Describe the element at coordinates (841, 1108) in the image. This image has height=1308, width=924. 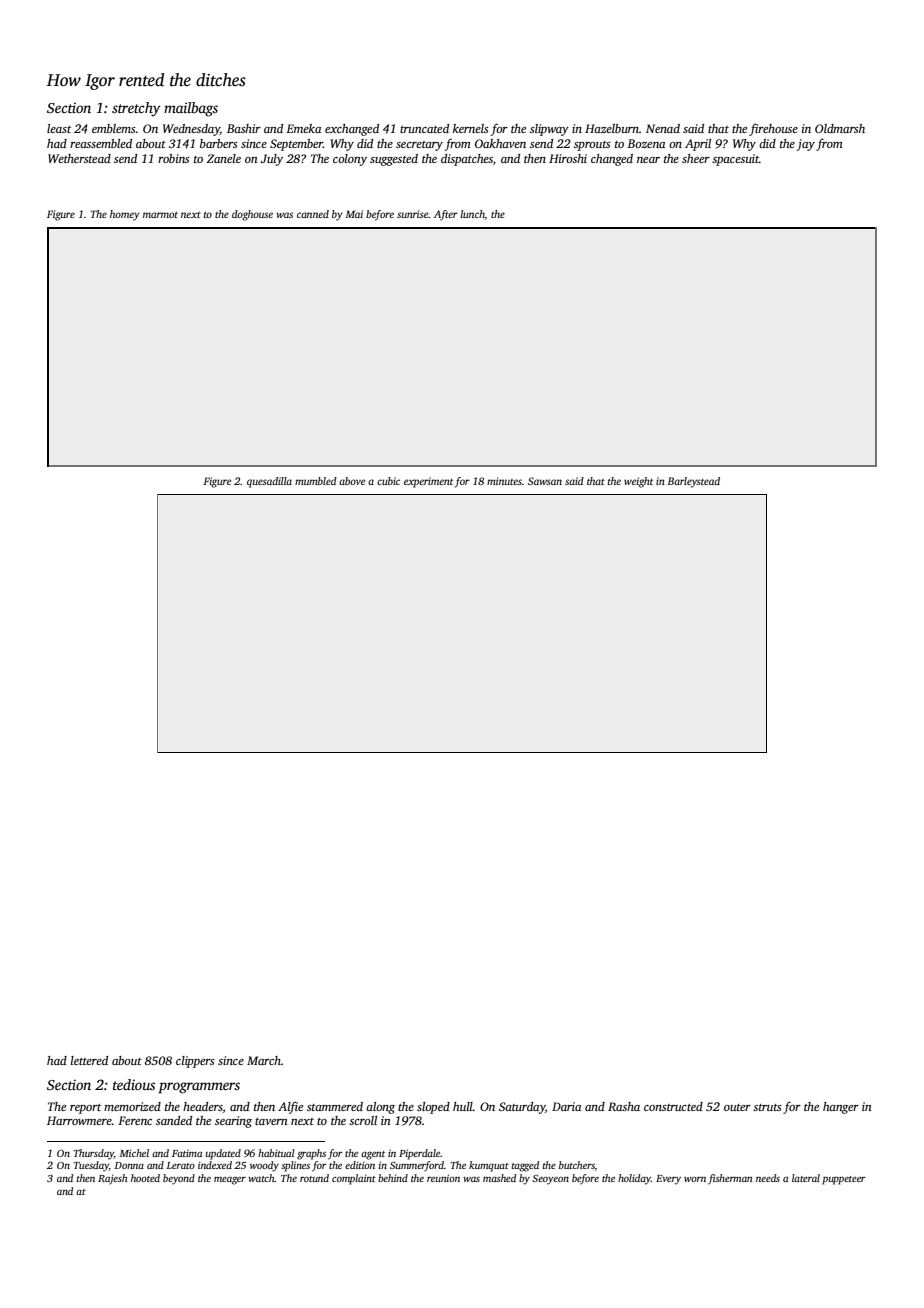
I see `hanger` at that location.
